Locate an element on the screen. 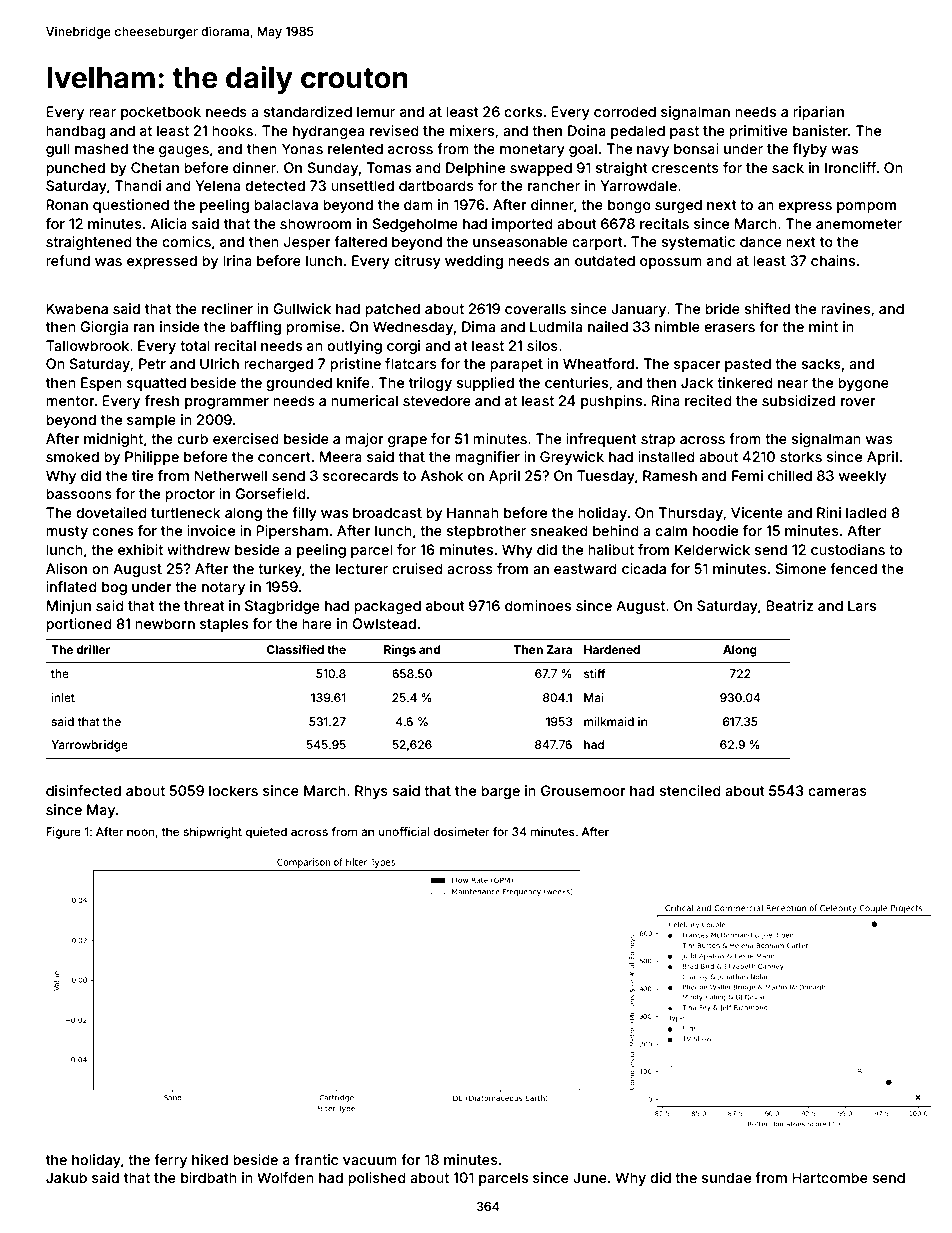 The width and height of the screenshot is (952, 1233). goal is located at coordinates (583, 150).
